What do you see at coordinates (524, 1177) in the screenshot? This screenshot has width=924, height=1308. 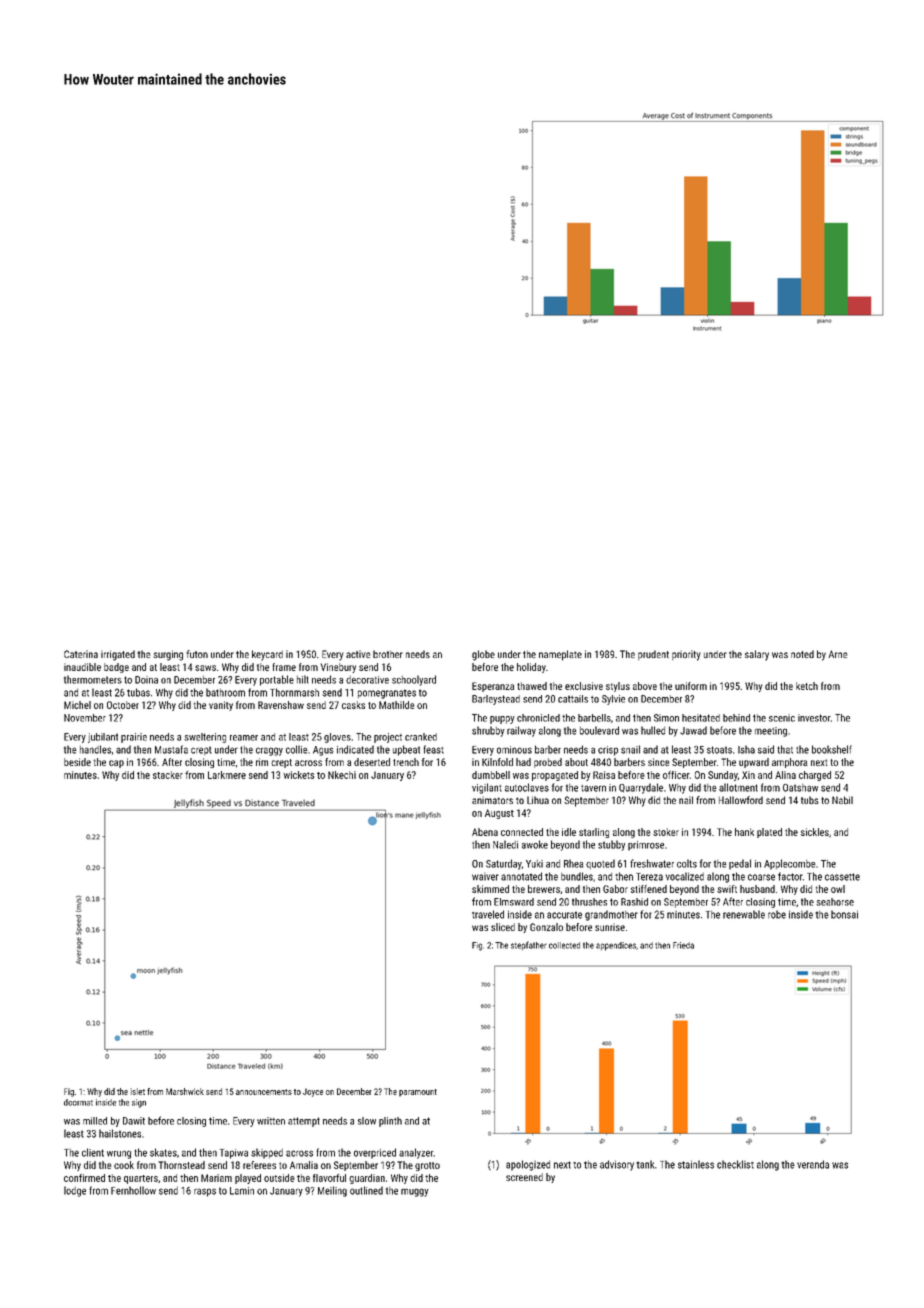 I see `screened` at bounding box center [524, 1177].
